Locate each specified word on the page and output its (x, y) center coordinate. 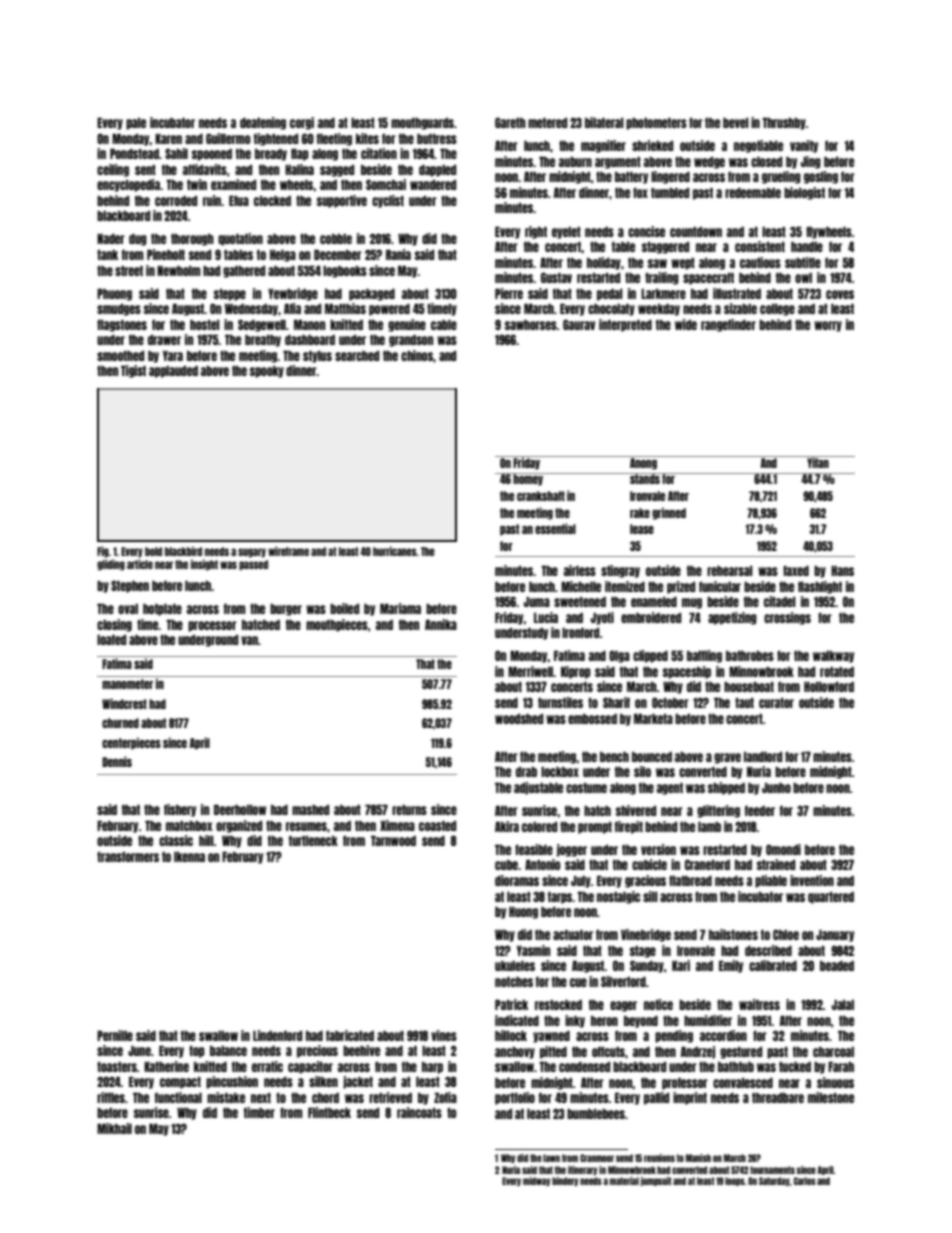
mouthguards (422, 124)
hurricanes (395, 551)
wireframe (288, 551)
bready (271, 155)
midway (536, 1181)
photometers (656, 124)
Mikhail (114, 1128)
